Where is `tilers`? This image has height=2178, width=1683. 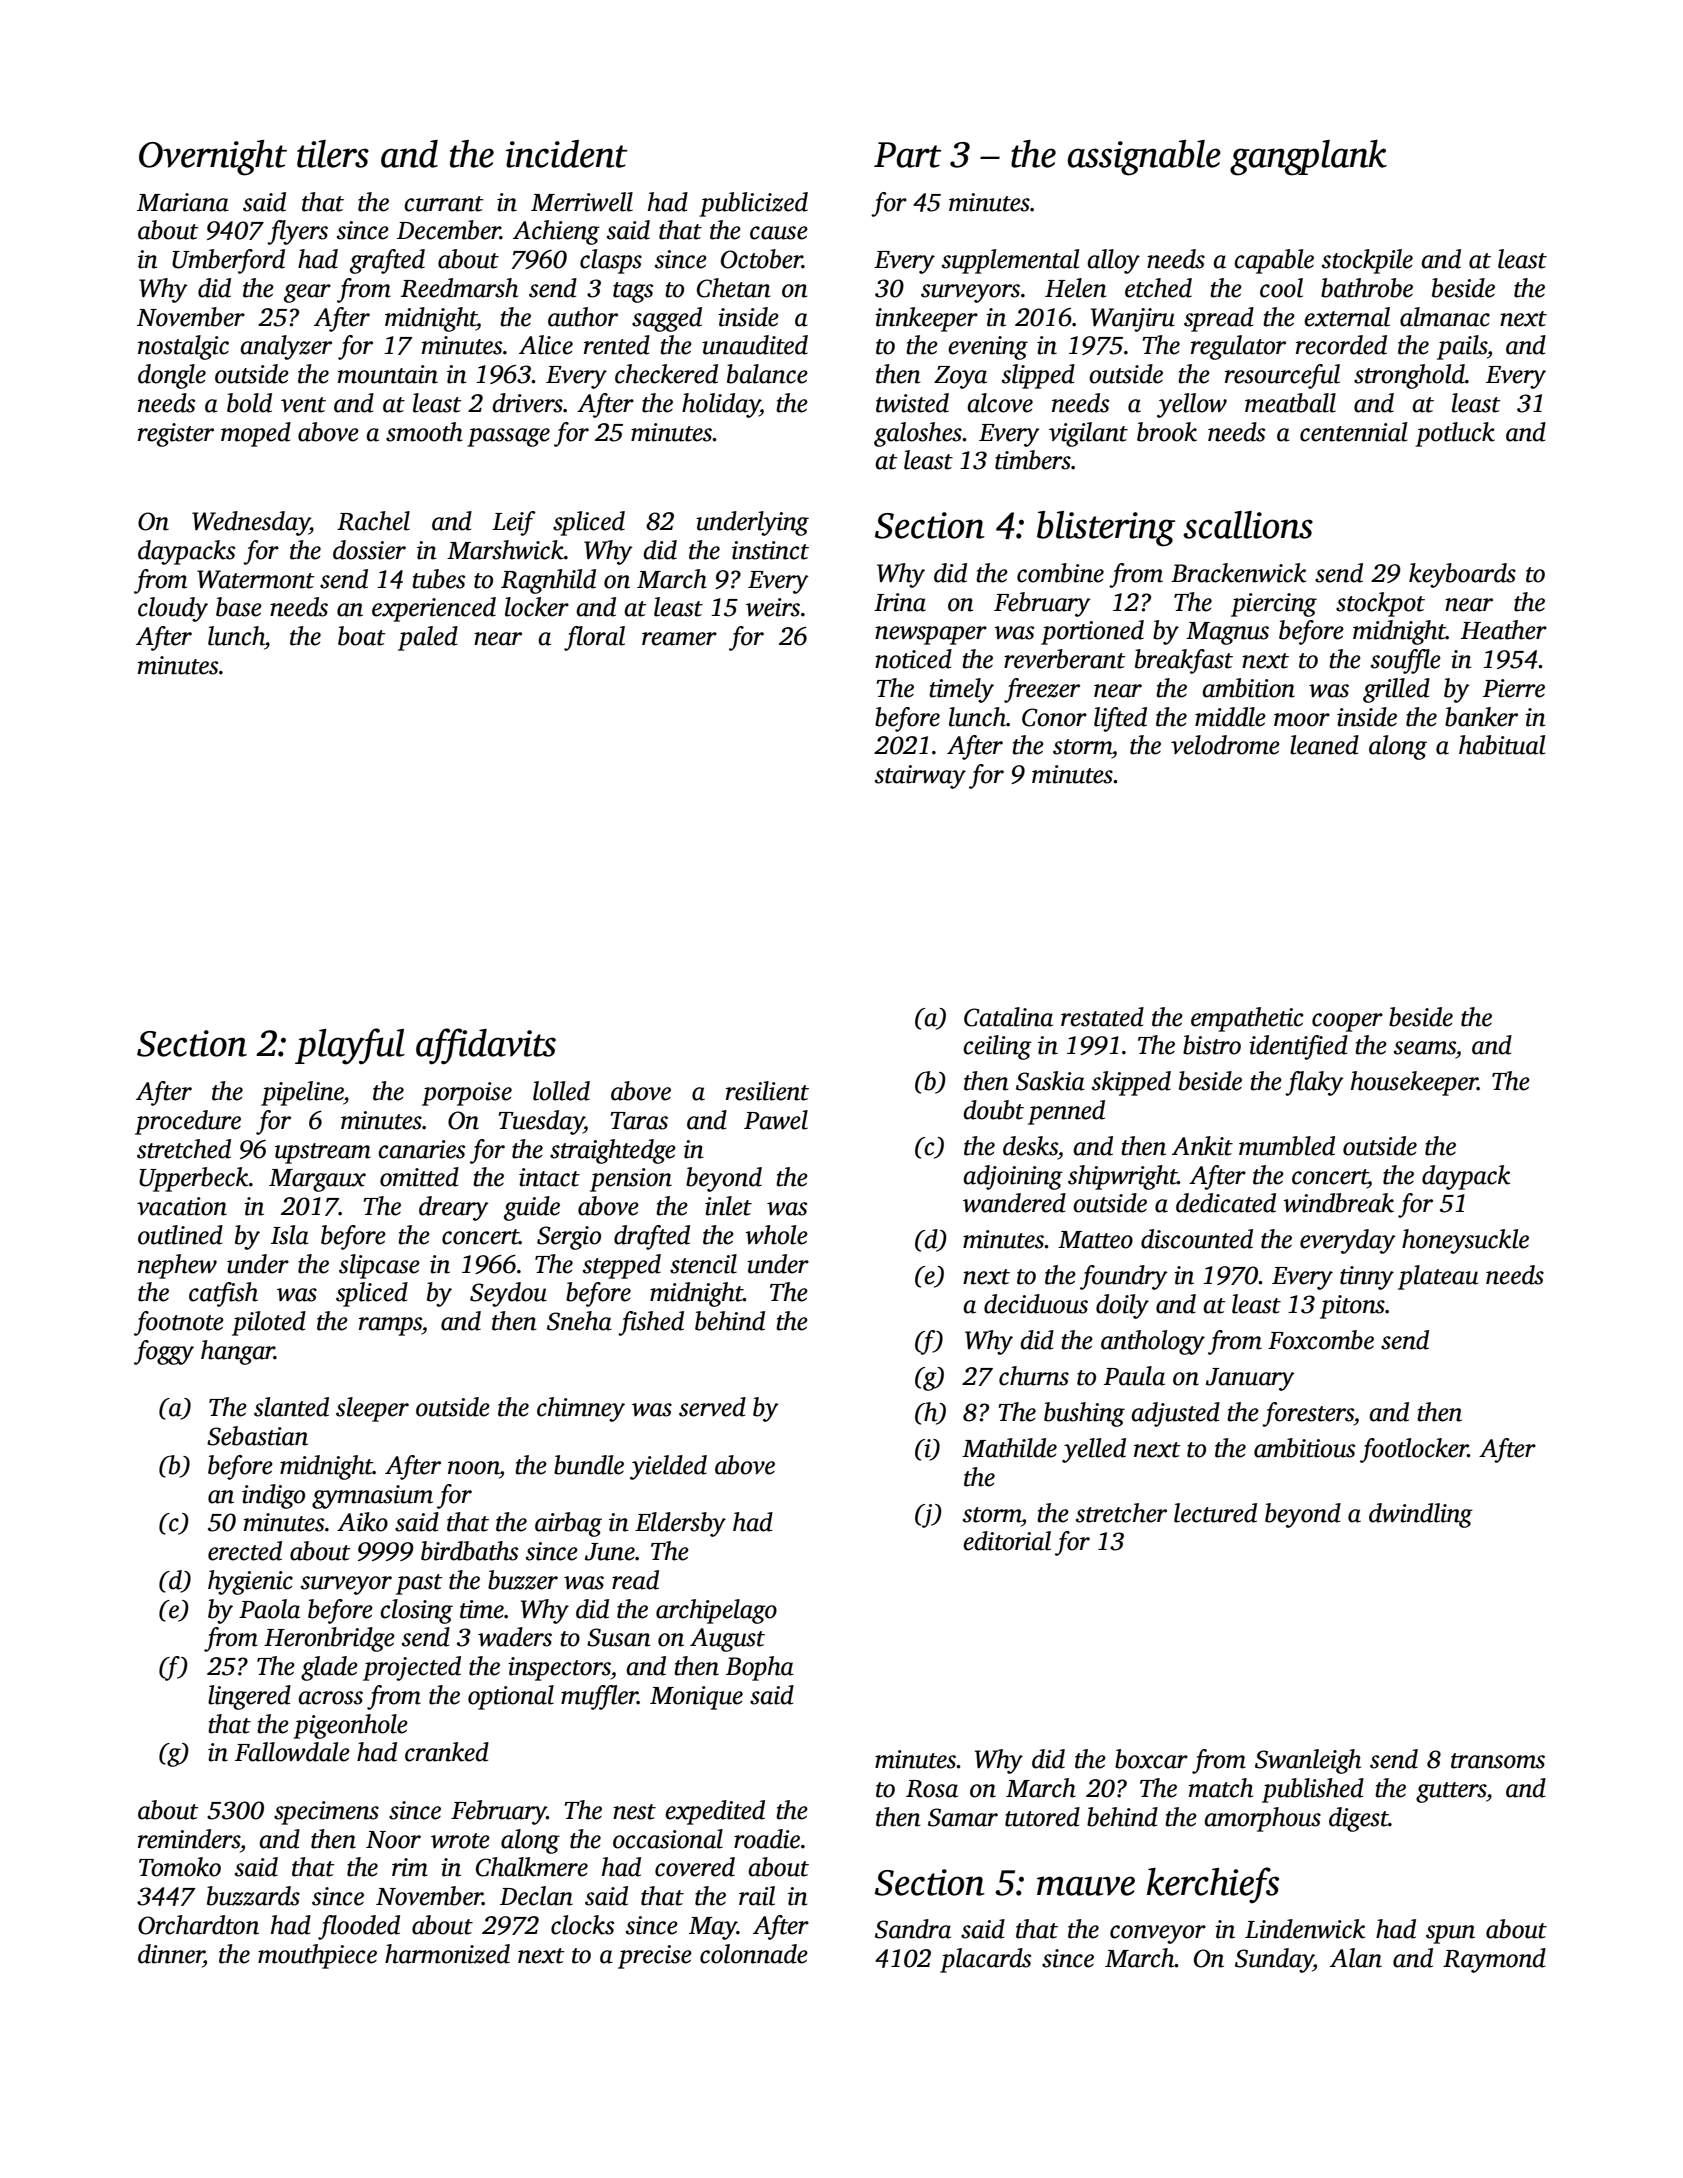 tilers is located at coordinates (333, 154).
